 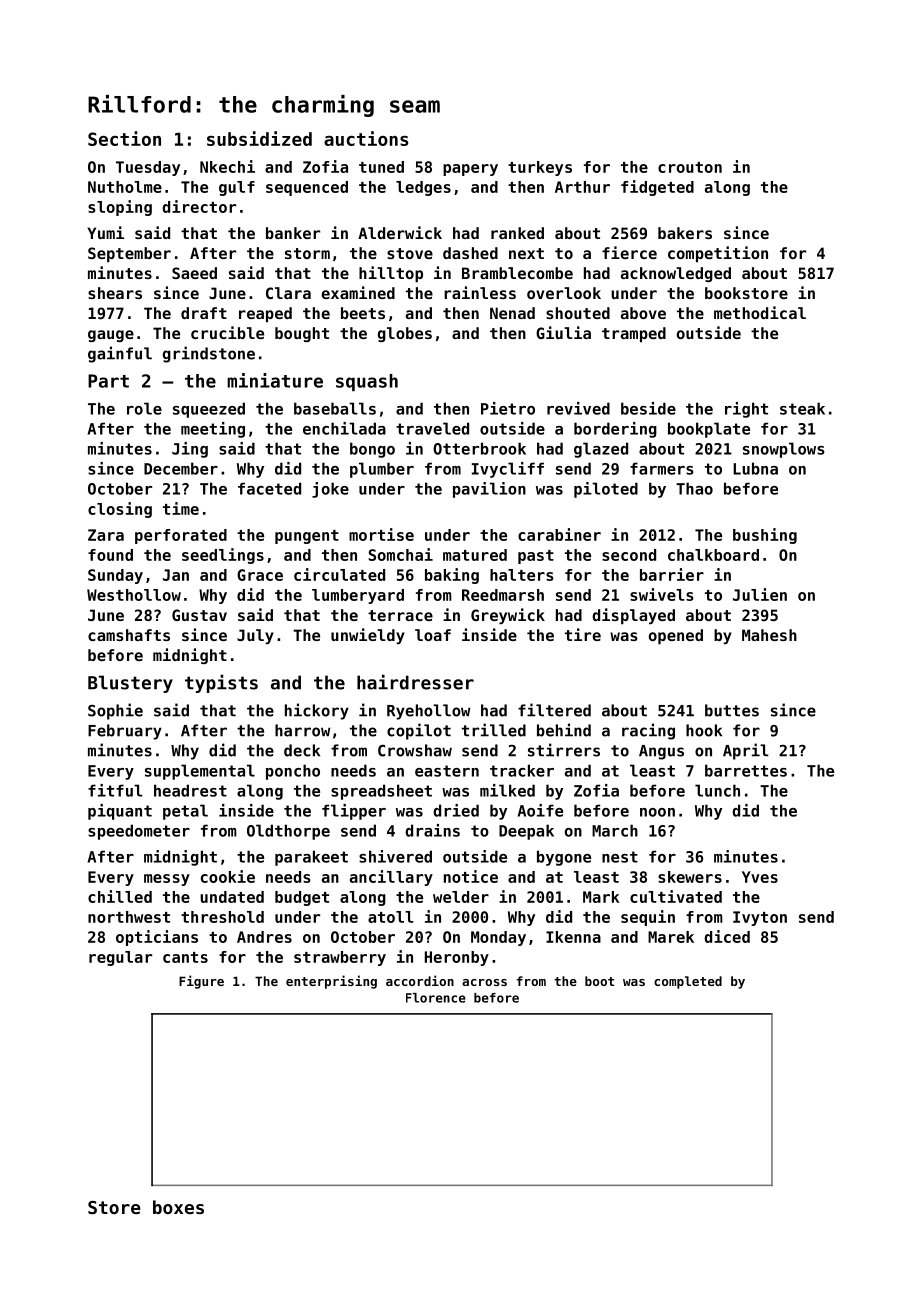 I want to click on boxes, so click(x=178, y=1207).
